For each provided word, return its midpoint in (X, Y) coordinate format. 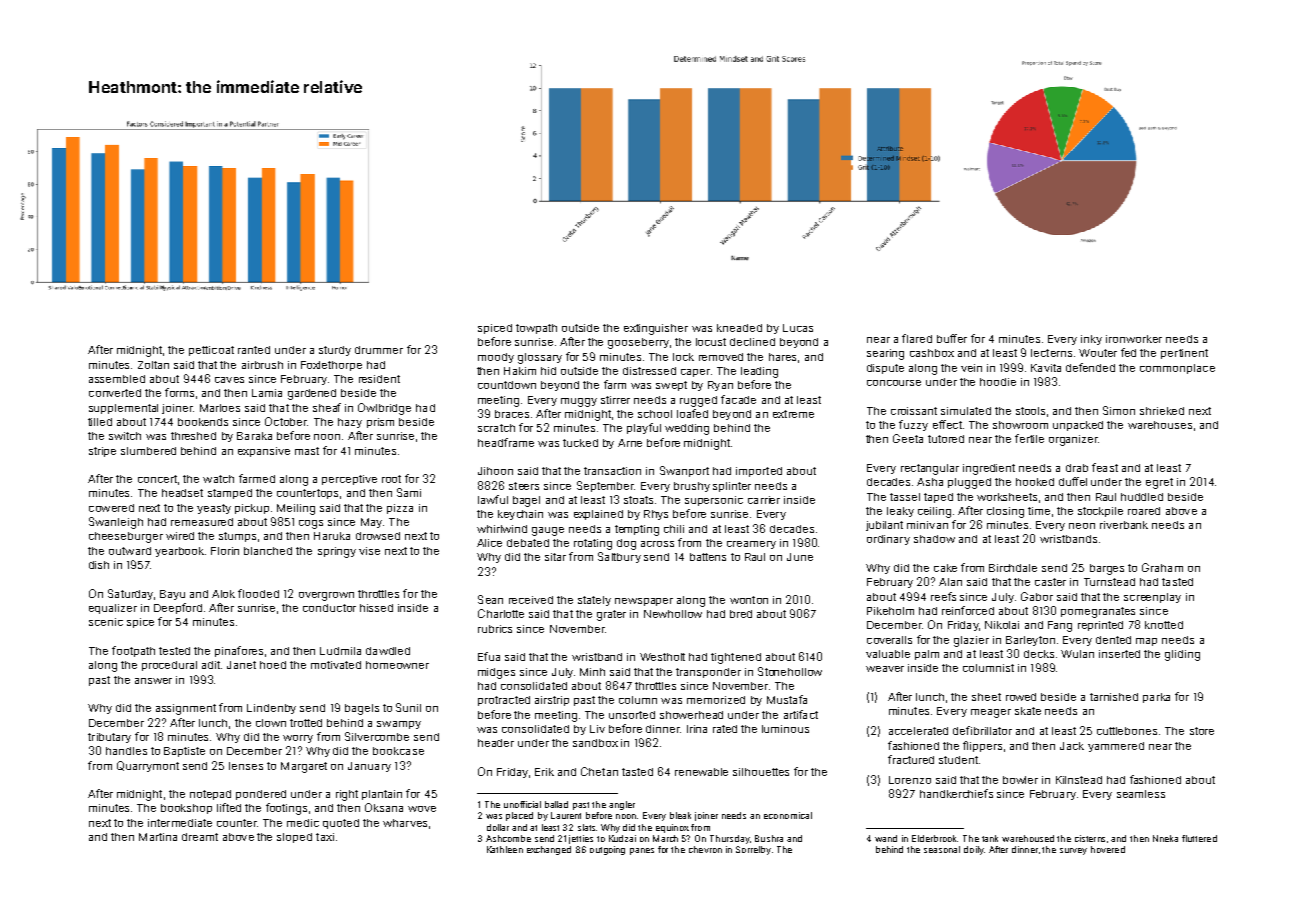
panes (642, 851)
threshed (193, 436)
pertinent (1184, 354)
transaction (612, 471)
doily (974, 850)
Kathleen (505, 849)
